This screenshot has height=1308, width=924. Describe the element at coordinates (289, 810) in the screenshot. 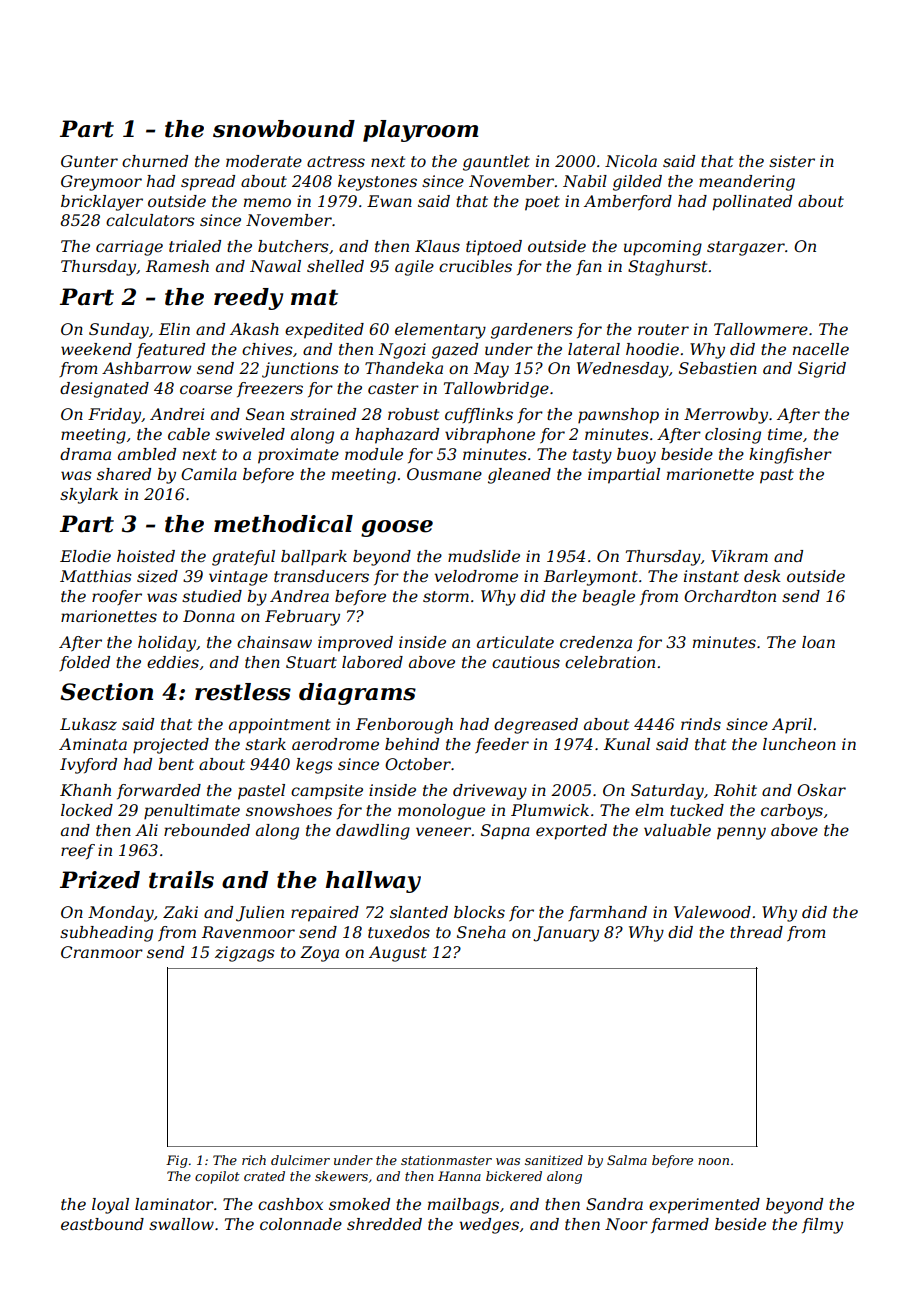

I see `snowshoes` at that location.
